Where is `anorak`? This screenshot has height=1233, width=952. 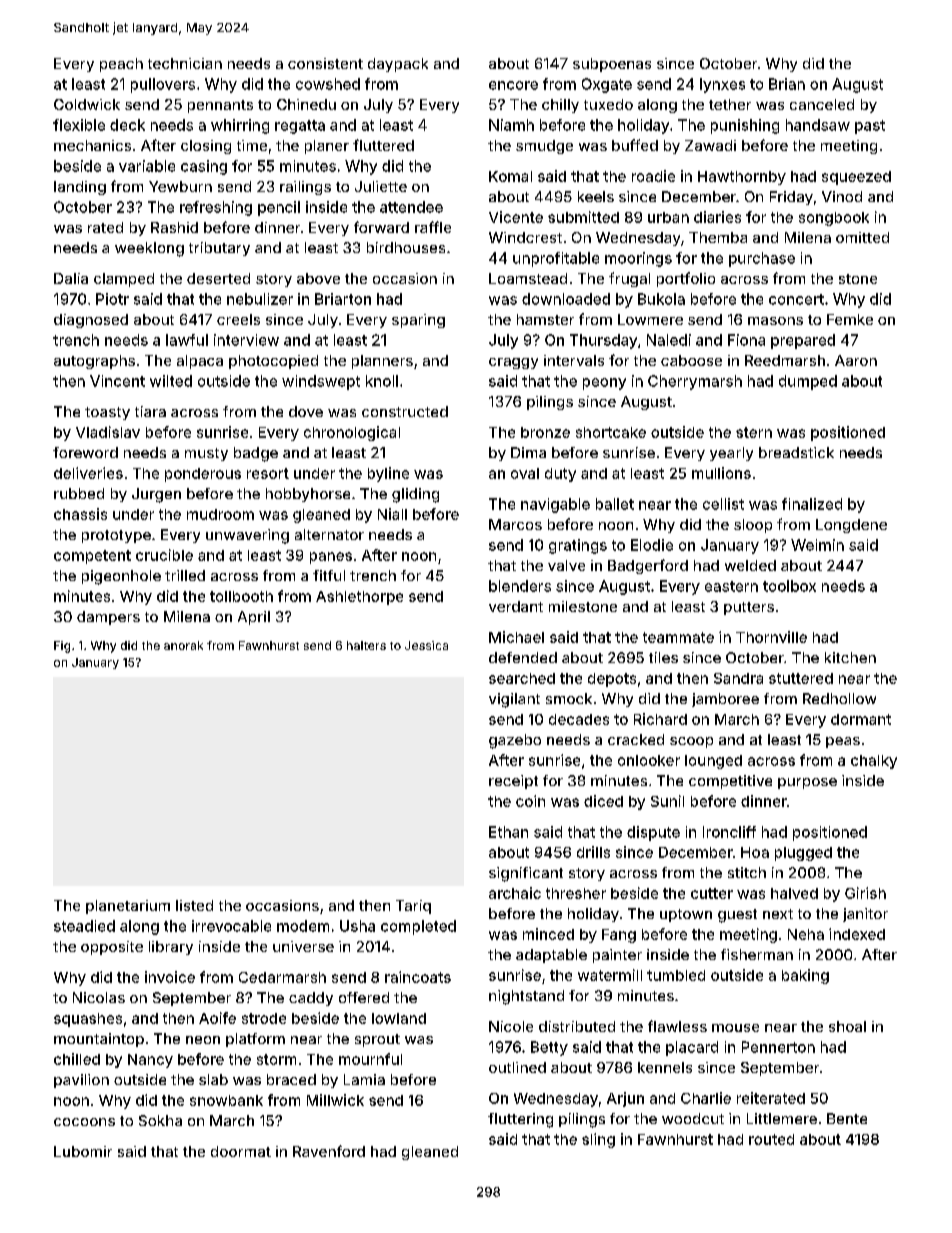
anorak is located at coordinates (183, 645).
